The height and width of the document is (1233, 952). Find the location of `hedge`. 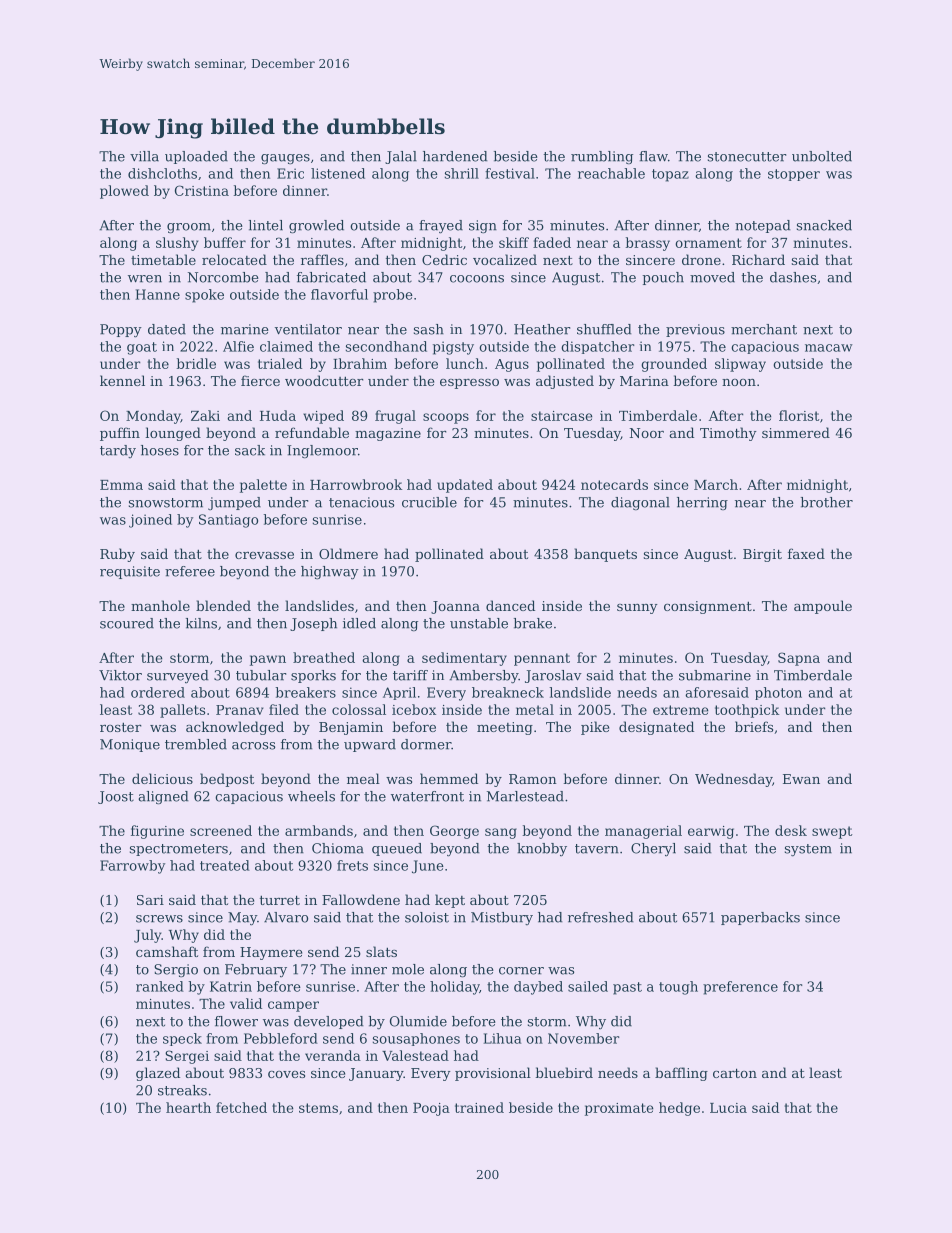

hedge is located at coordinates (679, 1109).
